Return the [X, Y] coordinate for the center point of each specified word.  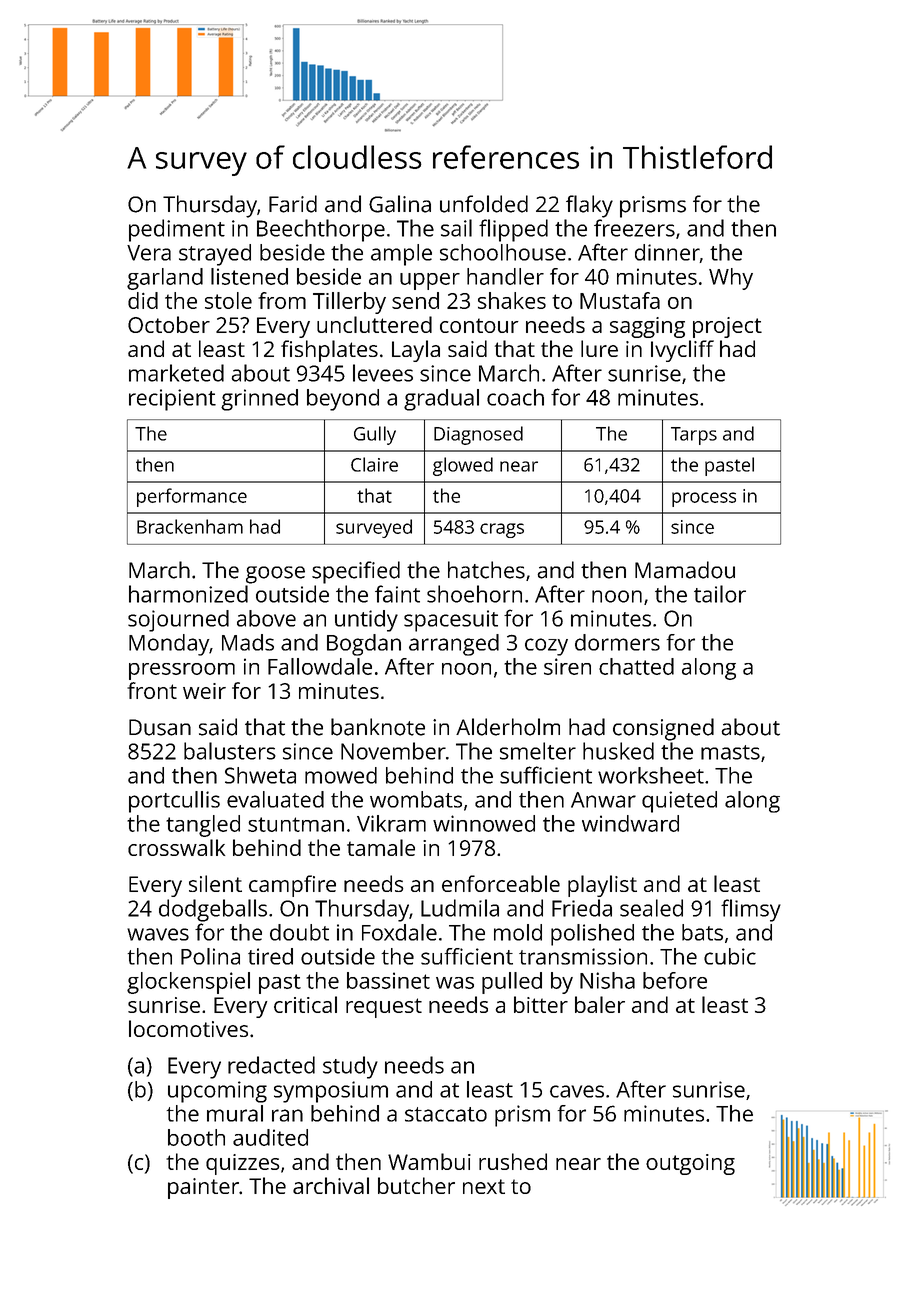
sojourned [178, 621]
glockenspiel [188, 983]
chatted [636, 666]
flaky [589, 206]
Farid [293, 204]
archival [331, 1185]
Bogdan [364, 645]
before [675, 980]
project [727, 327]
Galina [400, 204]
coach [515, 397]
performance [192, 497]
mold [518, 932]
